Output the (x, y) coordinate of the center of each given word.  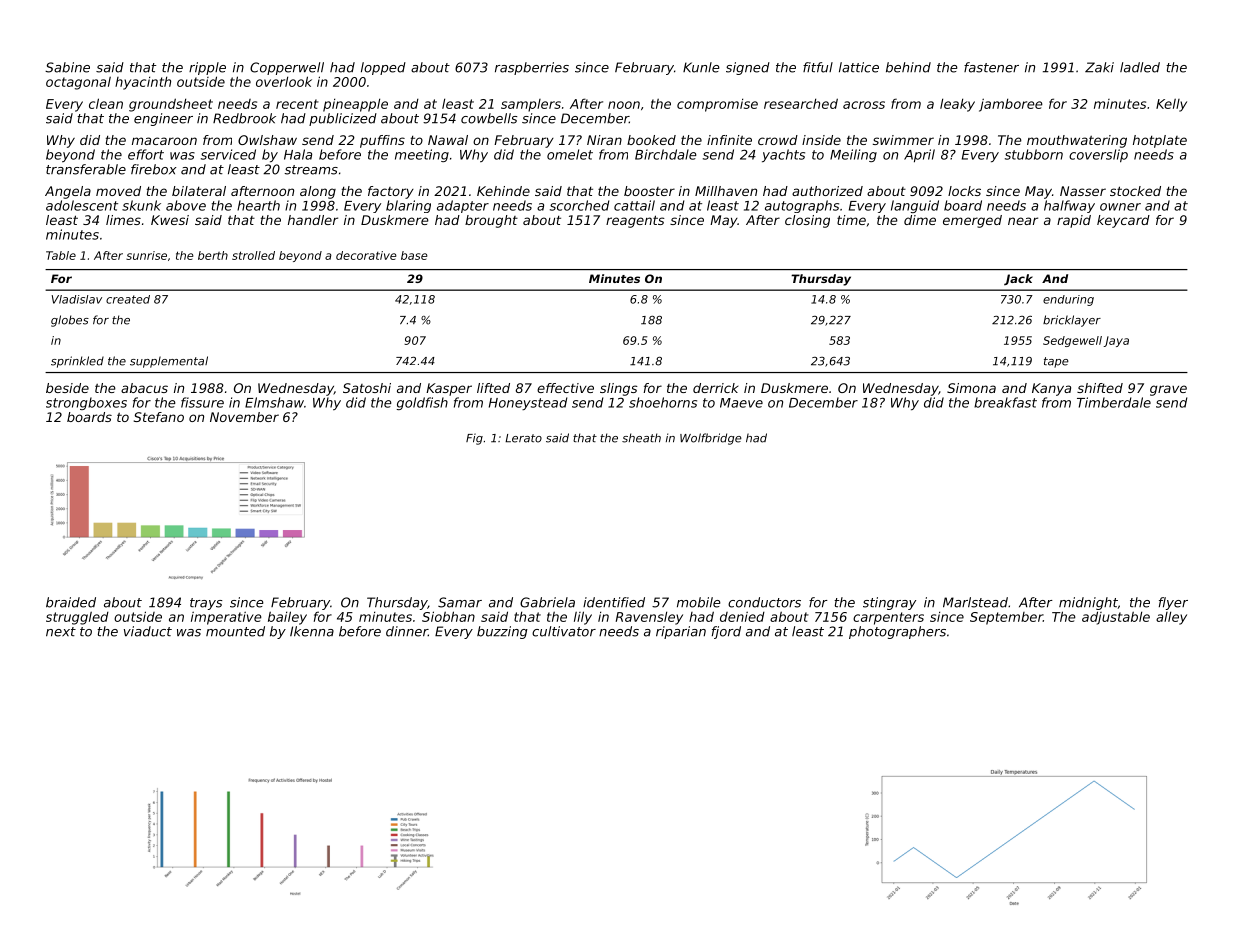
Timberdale (1114, 402)
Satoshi (367, 388)
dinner (407, 631)
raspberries (532, 68)
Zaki (1099, 67)
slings (619, 389)
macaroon (164, 141)
